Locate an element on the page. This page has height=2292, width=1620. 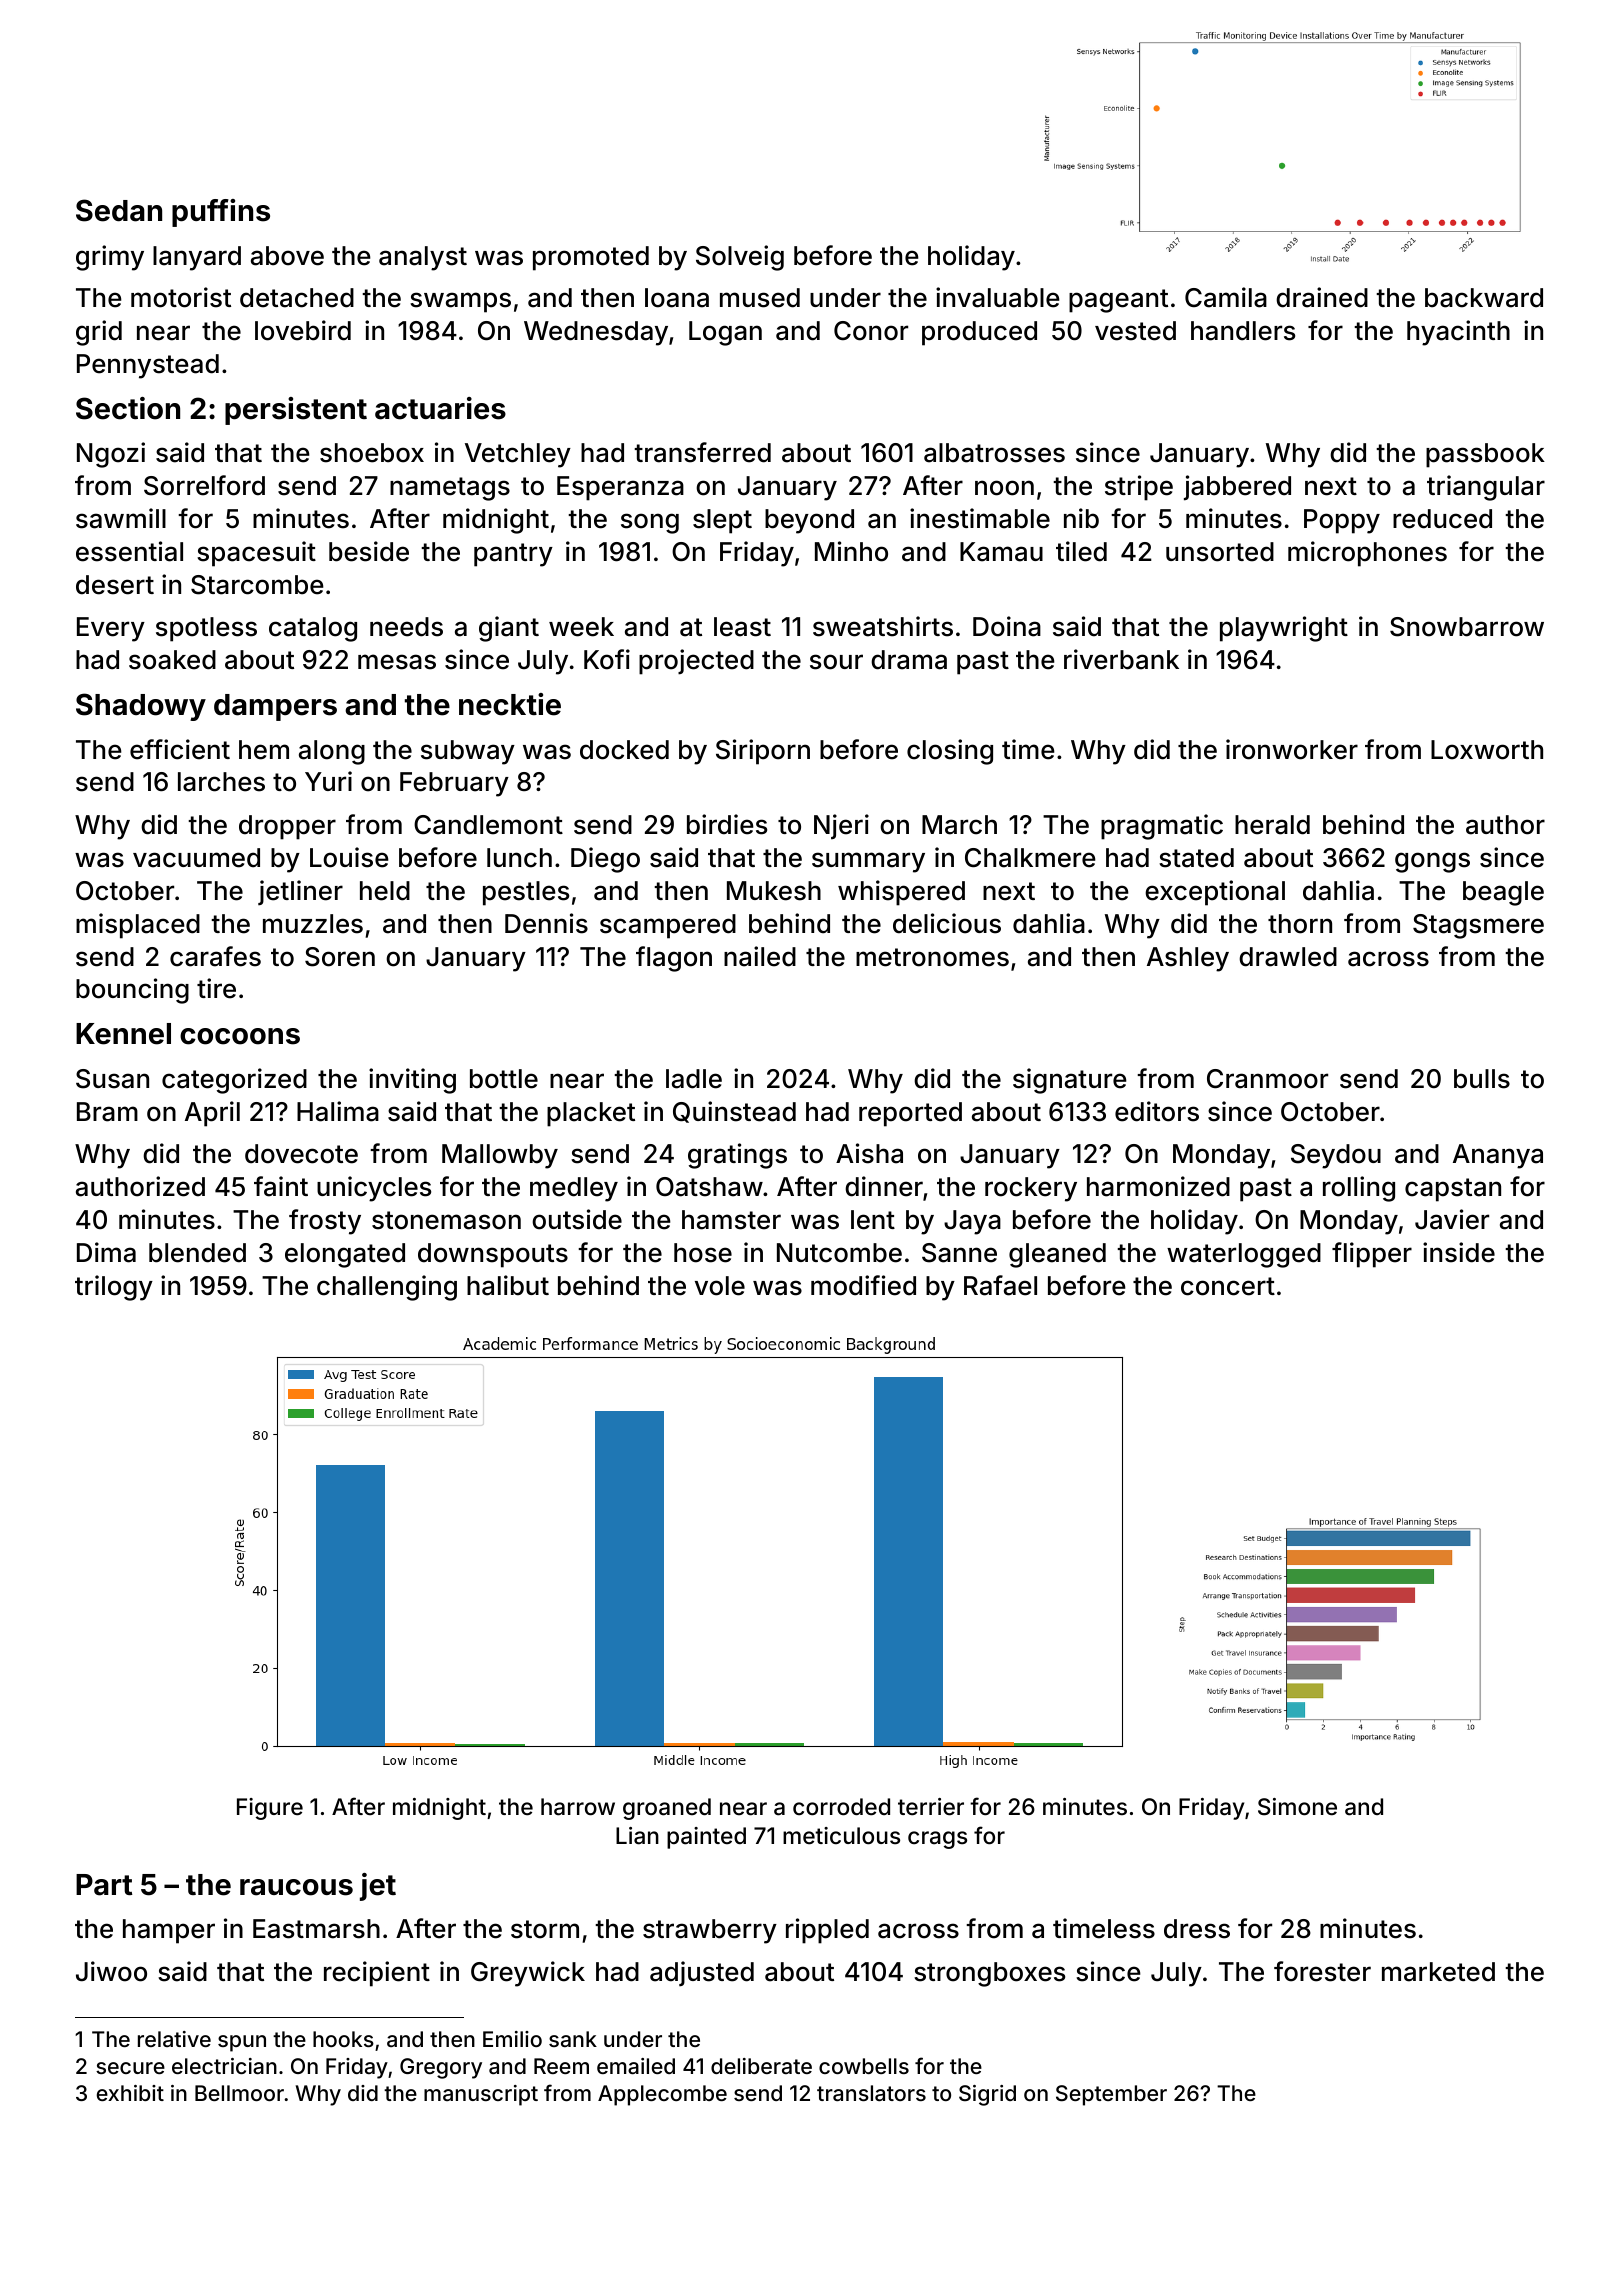
promoted is located at coordinates (591, 258).
